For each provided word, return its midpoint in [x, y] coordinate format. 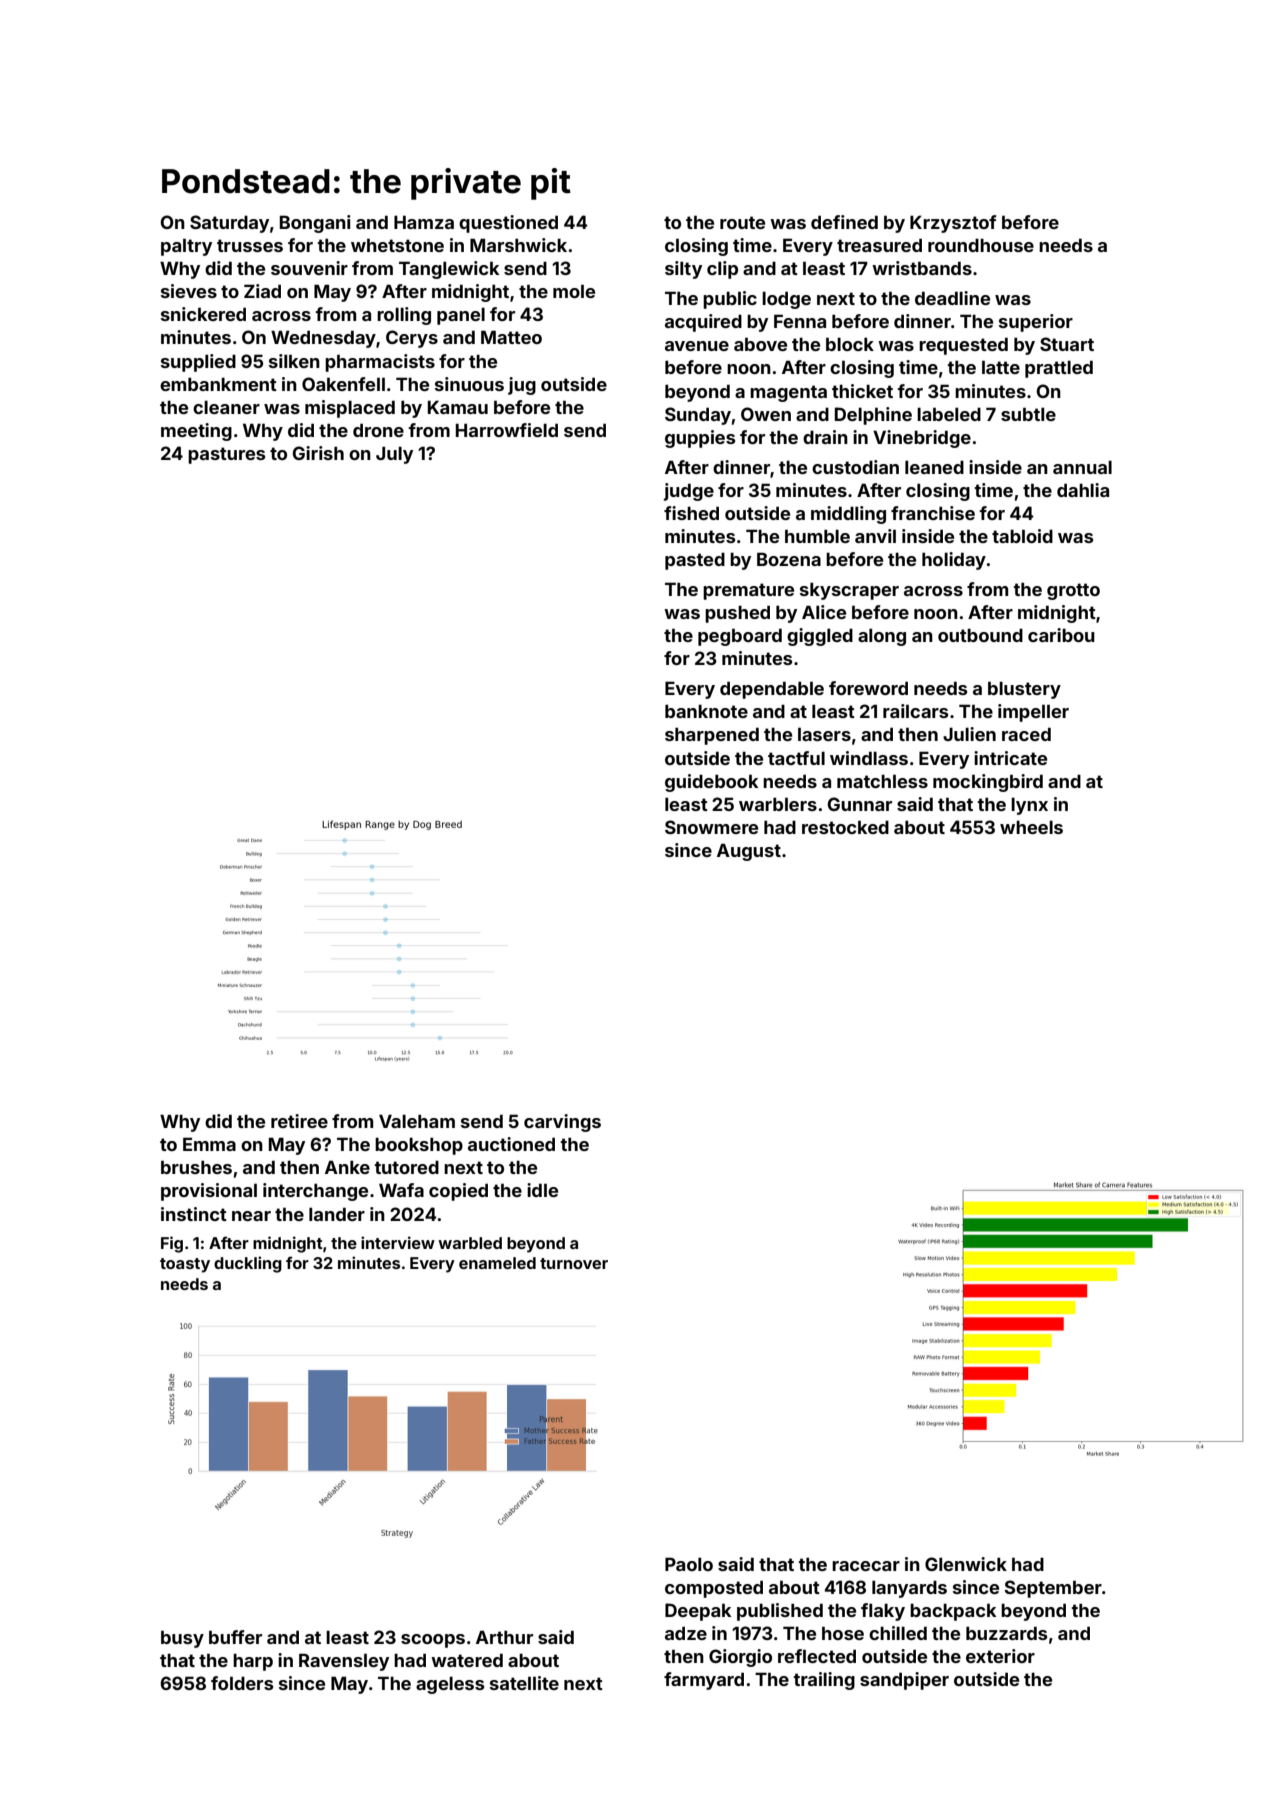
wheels [1031, 827]
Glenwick [966, 1564]
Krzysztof [953, 224]
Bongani [315, 224]
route [742, 222]
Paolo [689, 1564]
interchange [315, 1192]
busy [182, 1639]
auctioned [511, 1144]
